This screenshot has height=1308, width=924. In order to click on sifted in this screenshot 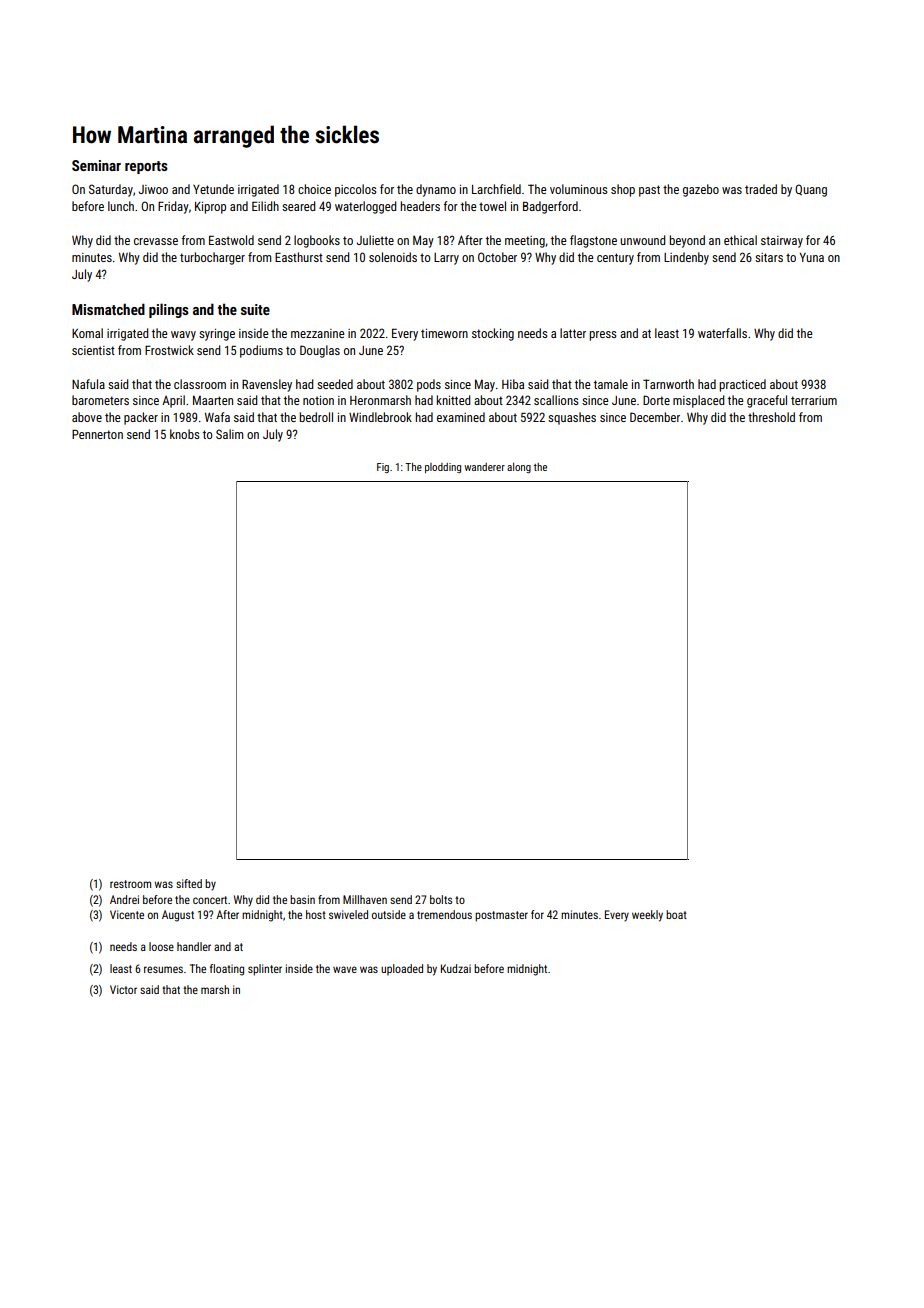, I will do `click(189, 883)`.
